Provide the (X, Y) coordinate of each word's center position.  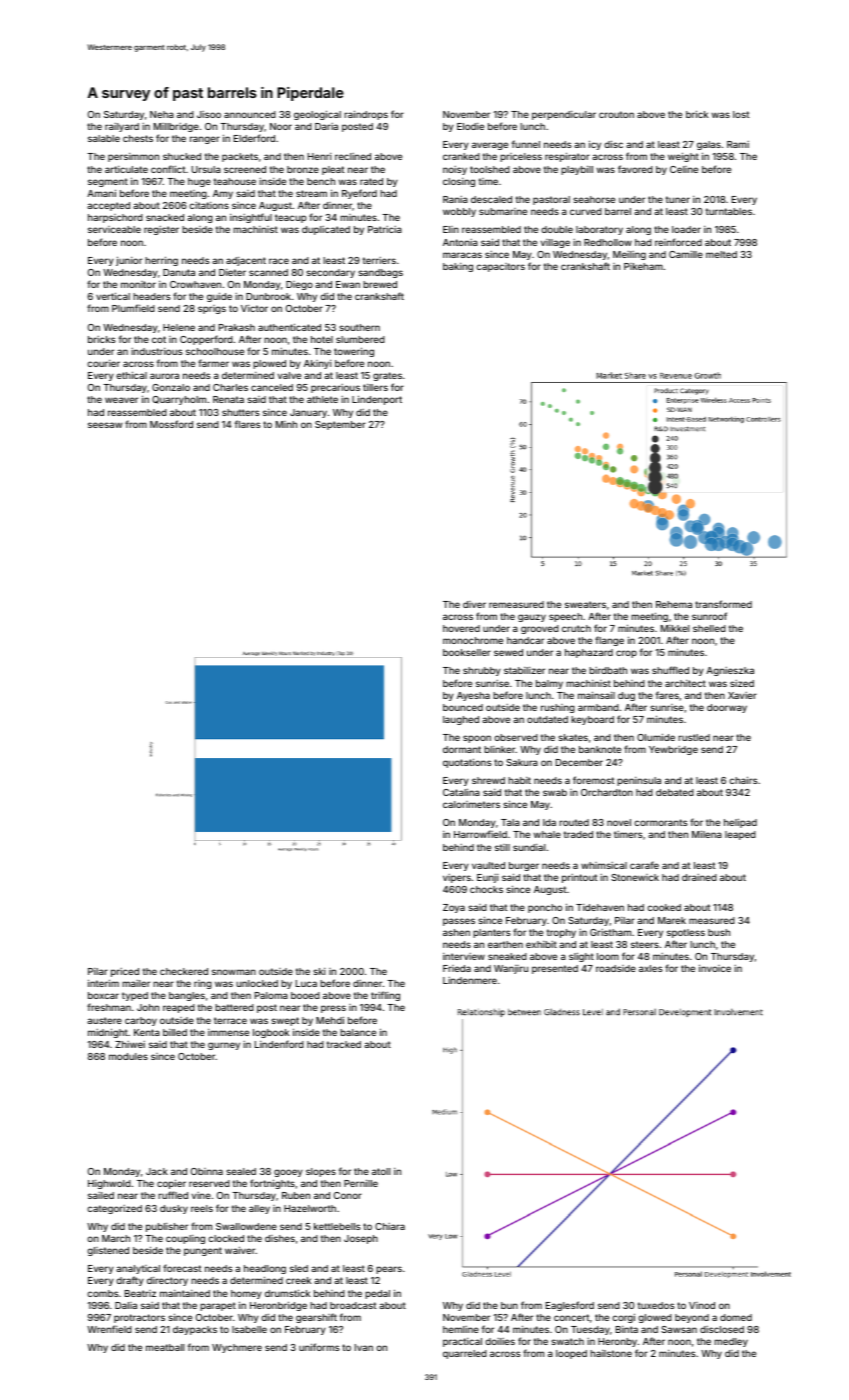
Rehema (674, 604)
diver (474, 604)
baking (458, 267)
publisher (167, 1227)
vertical (113, 296)
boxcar (103, 995)
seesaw (105, 425)
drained (699, 877)
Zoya (454, 908)
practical (462, 1342)
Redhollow (608, 242)
